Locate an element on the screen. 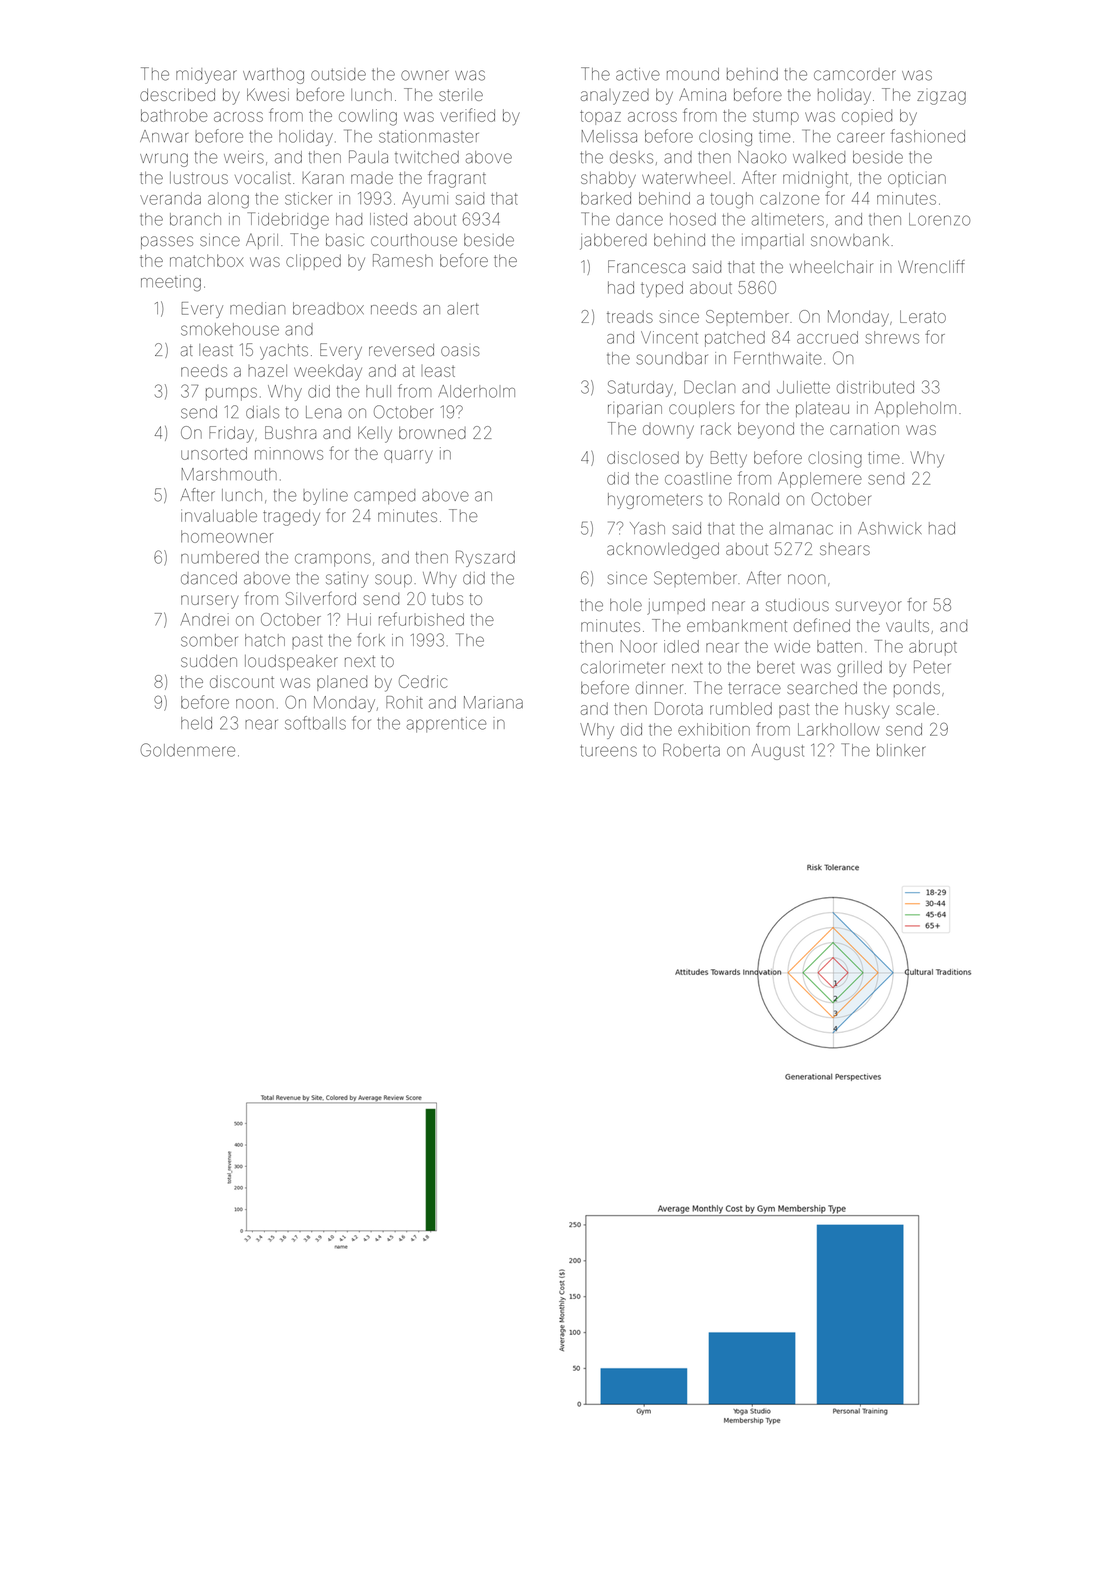  camped is located at coordinates (384, 496).
